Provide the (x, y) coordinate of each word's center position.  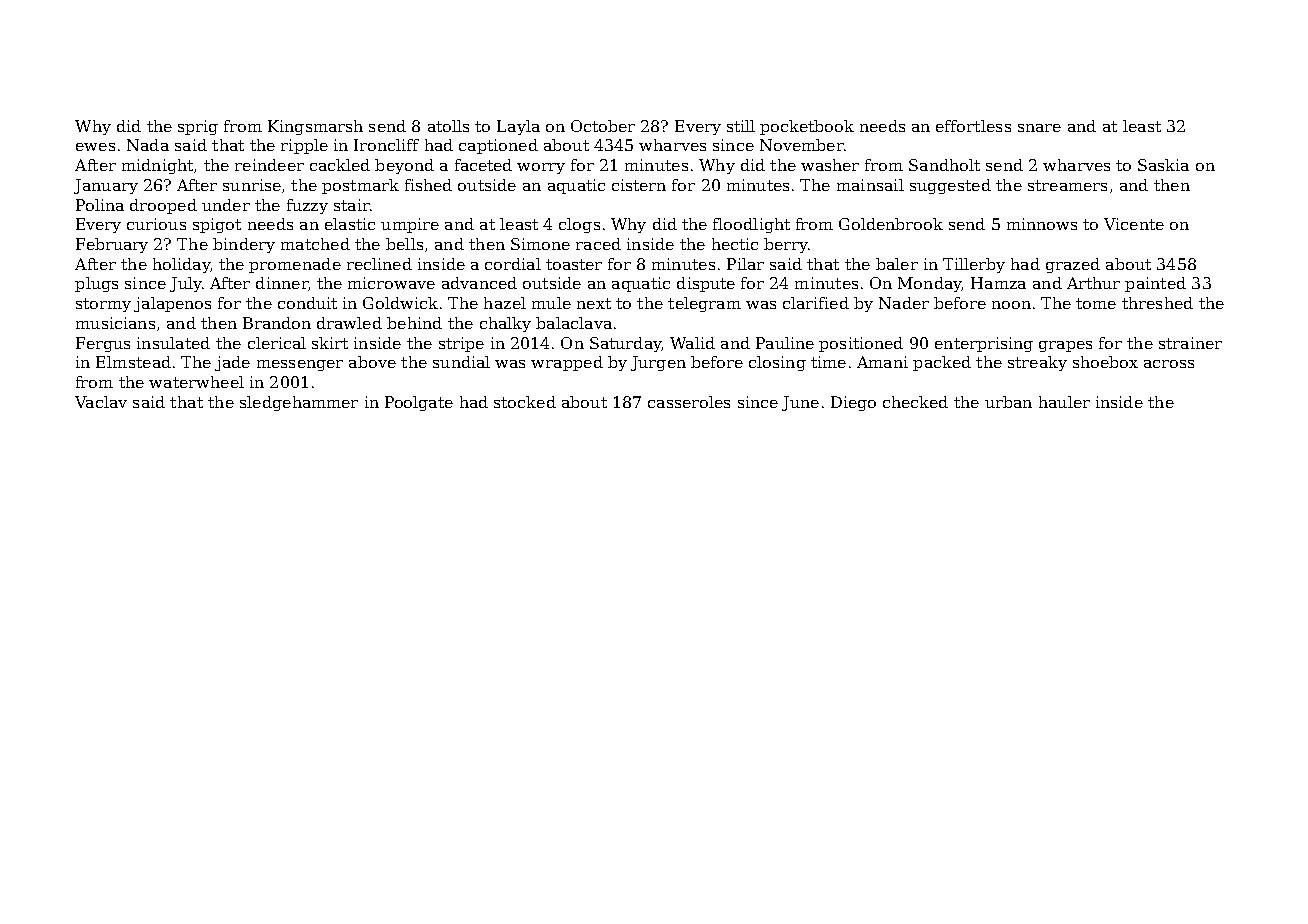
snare (1039, 128)
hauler (1064, 402)
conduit (307, 303)
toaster (574, 264)
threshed (1157, 303)
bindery (244, 245)
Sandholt (944, 165)
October (603, 126)
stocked (525, 402)
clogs (579, 225)
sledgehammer (299, 403)
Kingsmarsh (315, 127)
